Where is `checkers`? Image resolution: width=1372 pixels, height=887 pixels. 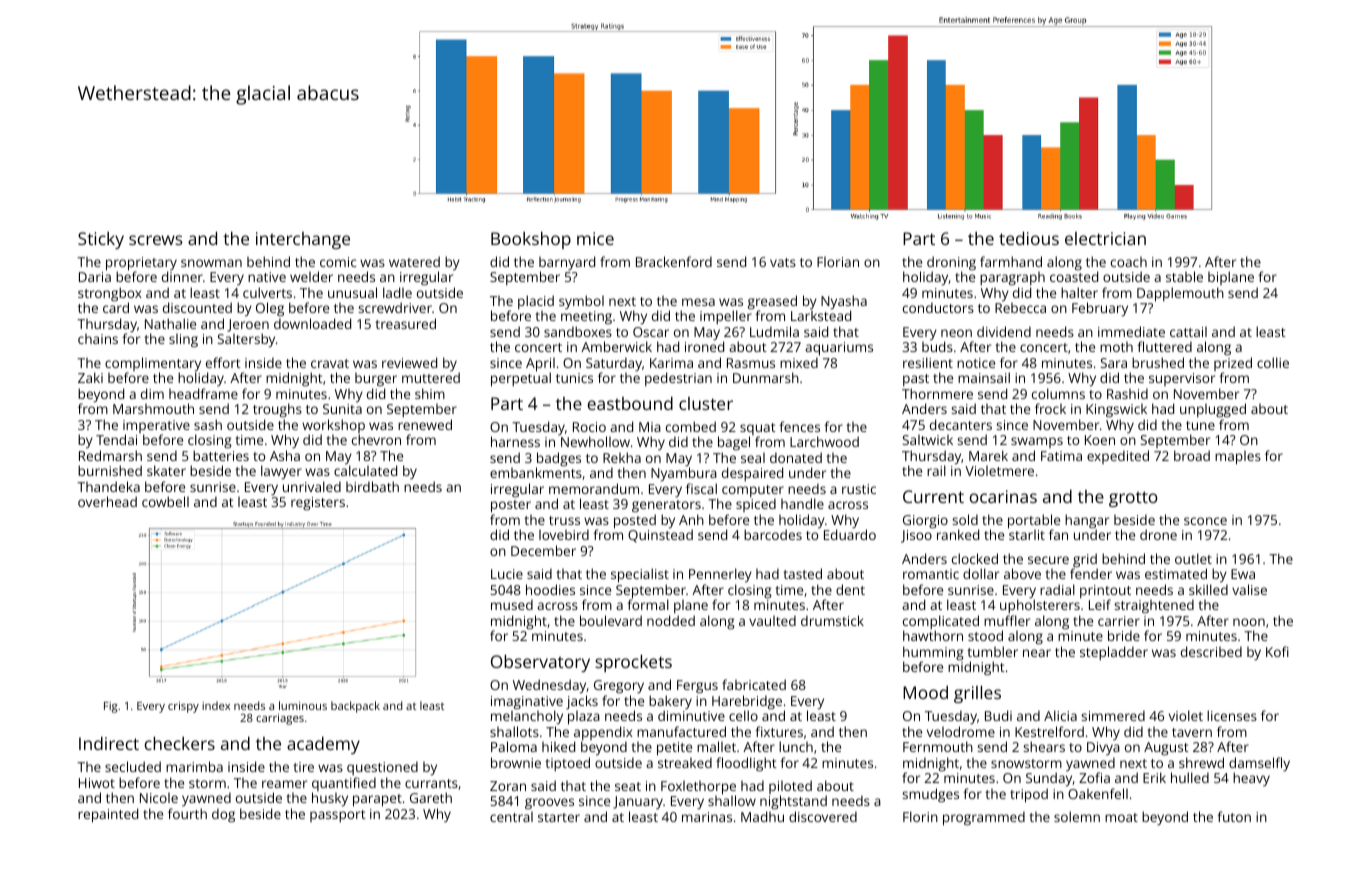 checkers is located at coordinates (180, 743).
